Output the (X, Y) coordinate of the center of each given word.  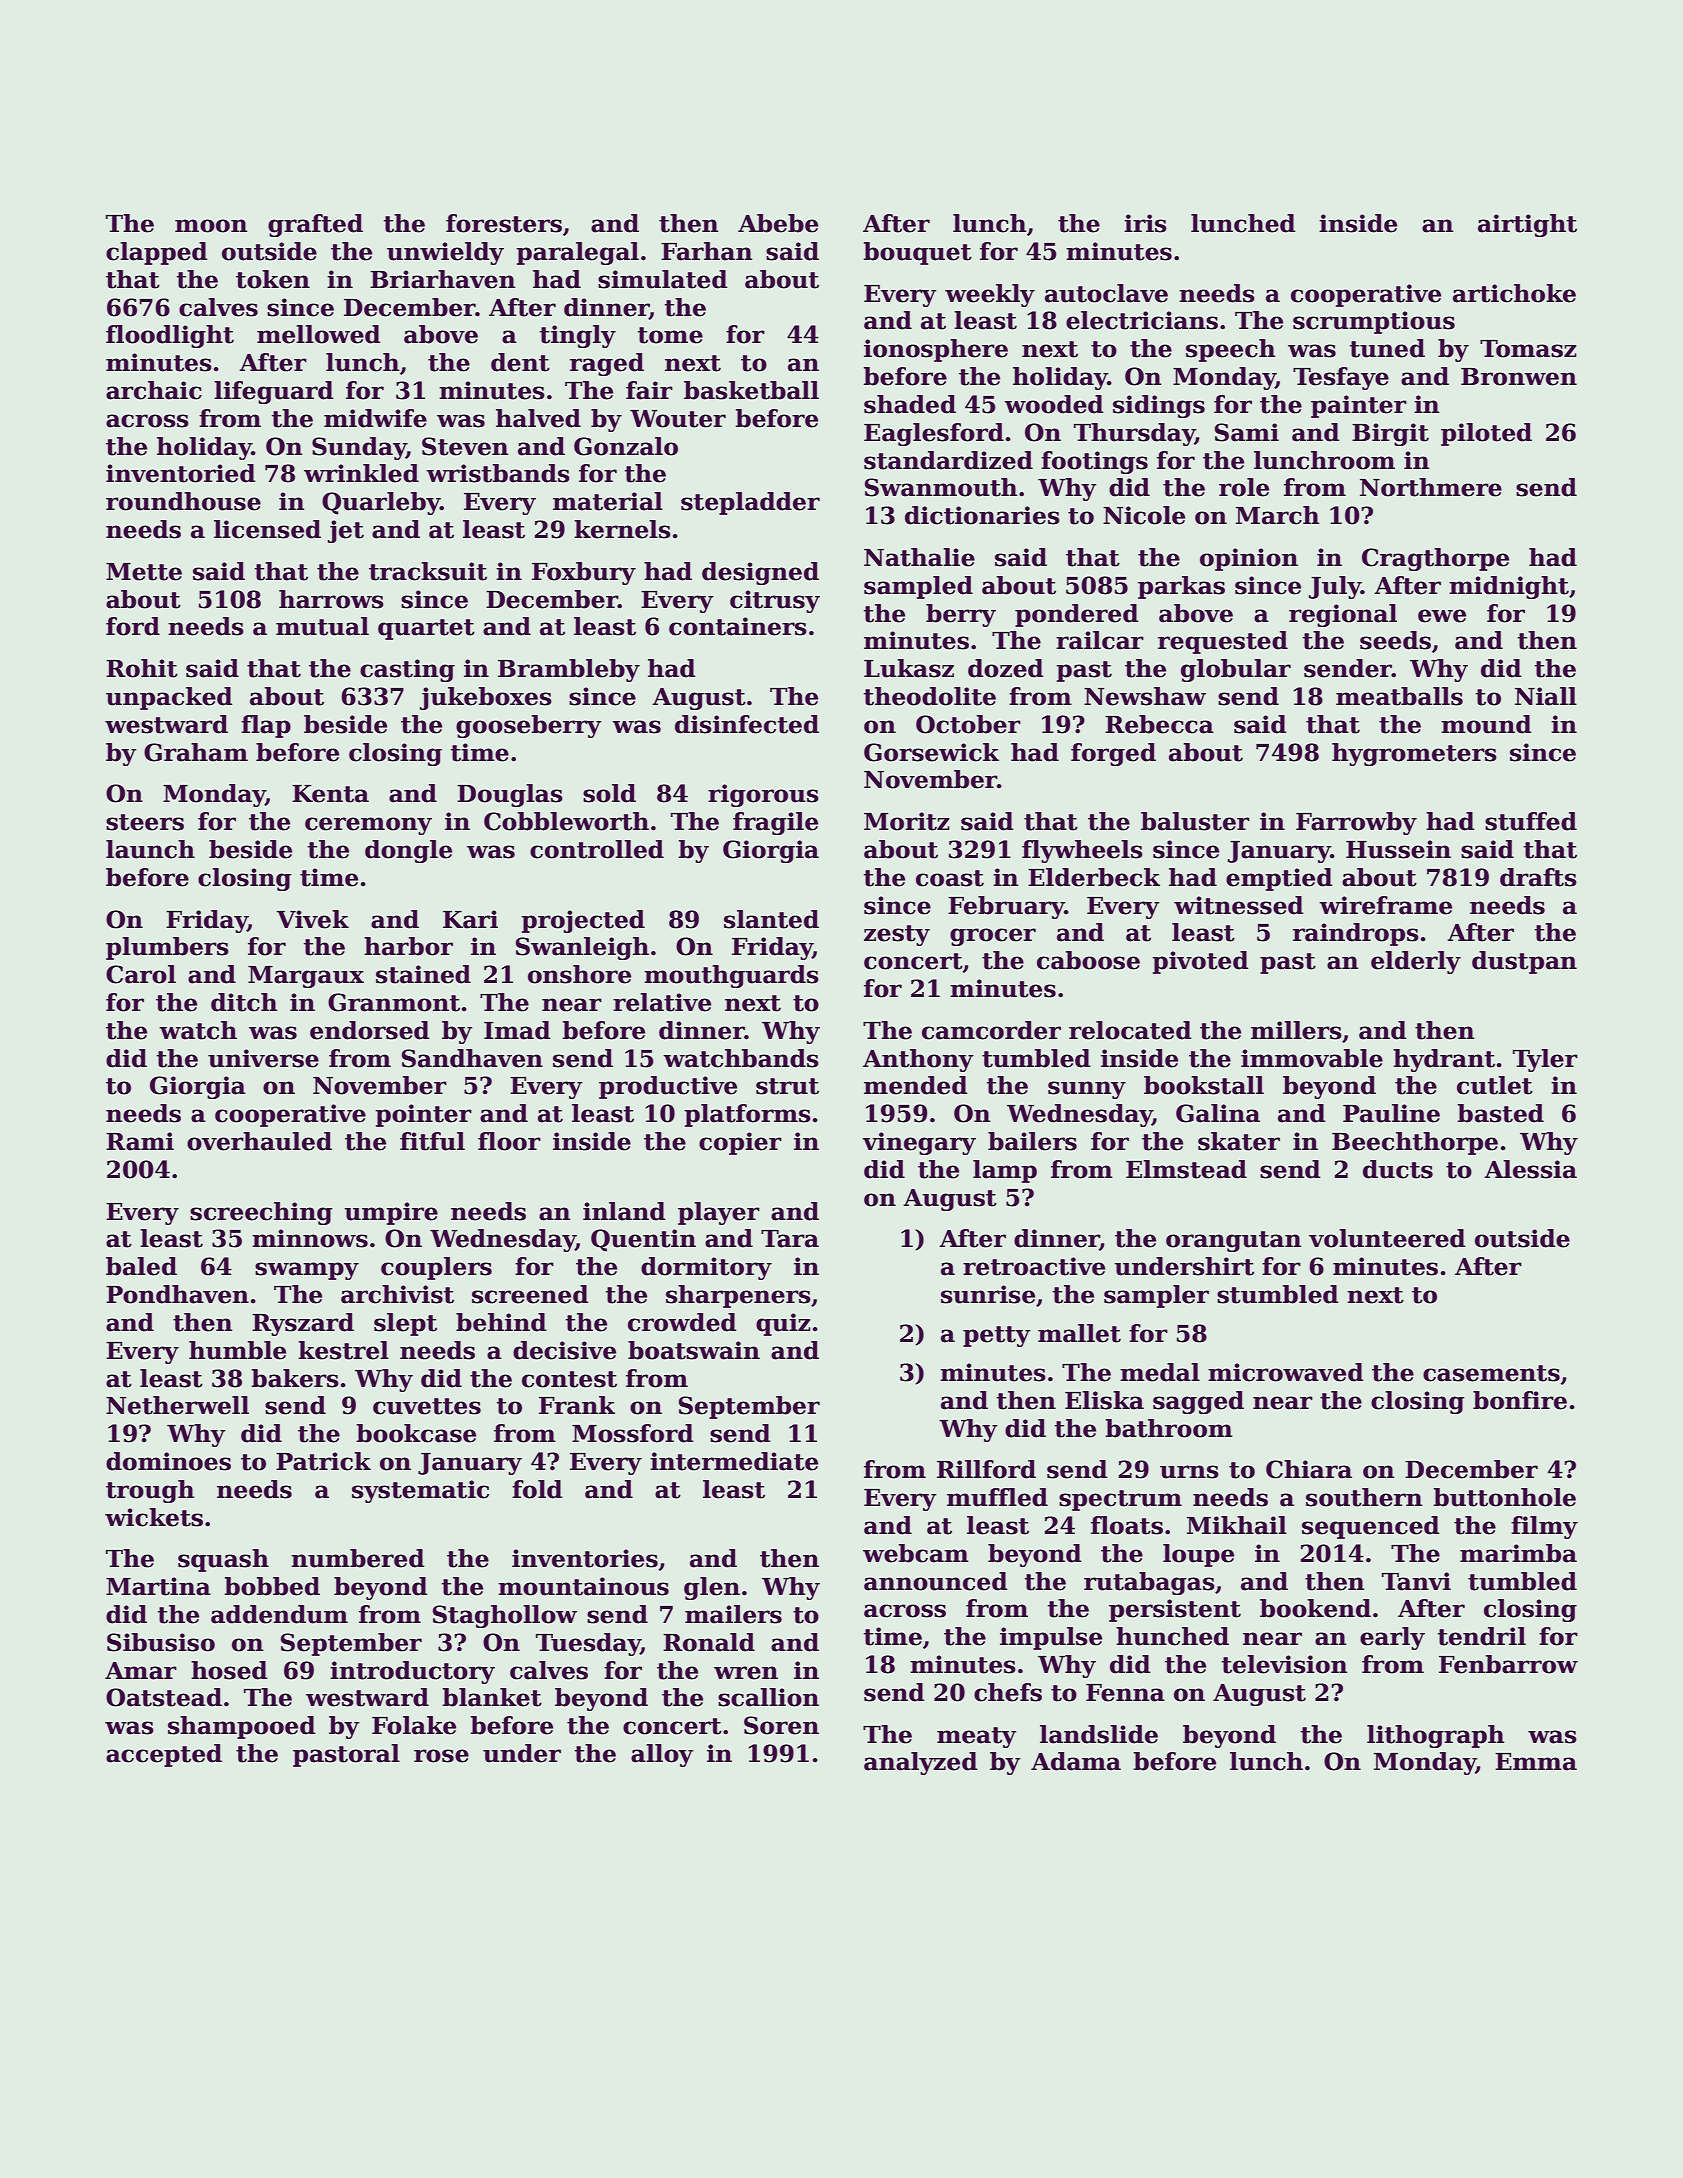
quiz (783, 1324)
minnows (310, 1238)
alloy (662, 1755)
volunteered (1387, 1238)
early (1392, 1638)
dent (520, 362)
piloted (1486, 434)
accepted (164, 1755)
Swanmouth (941, 487)
